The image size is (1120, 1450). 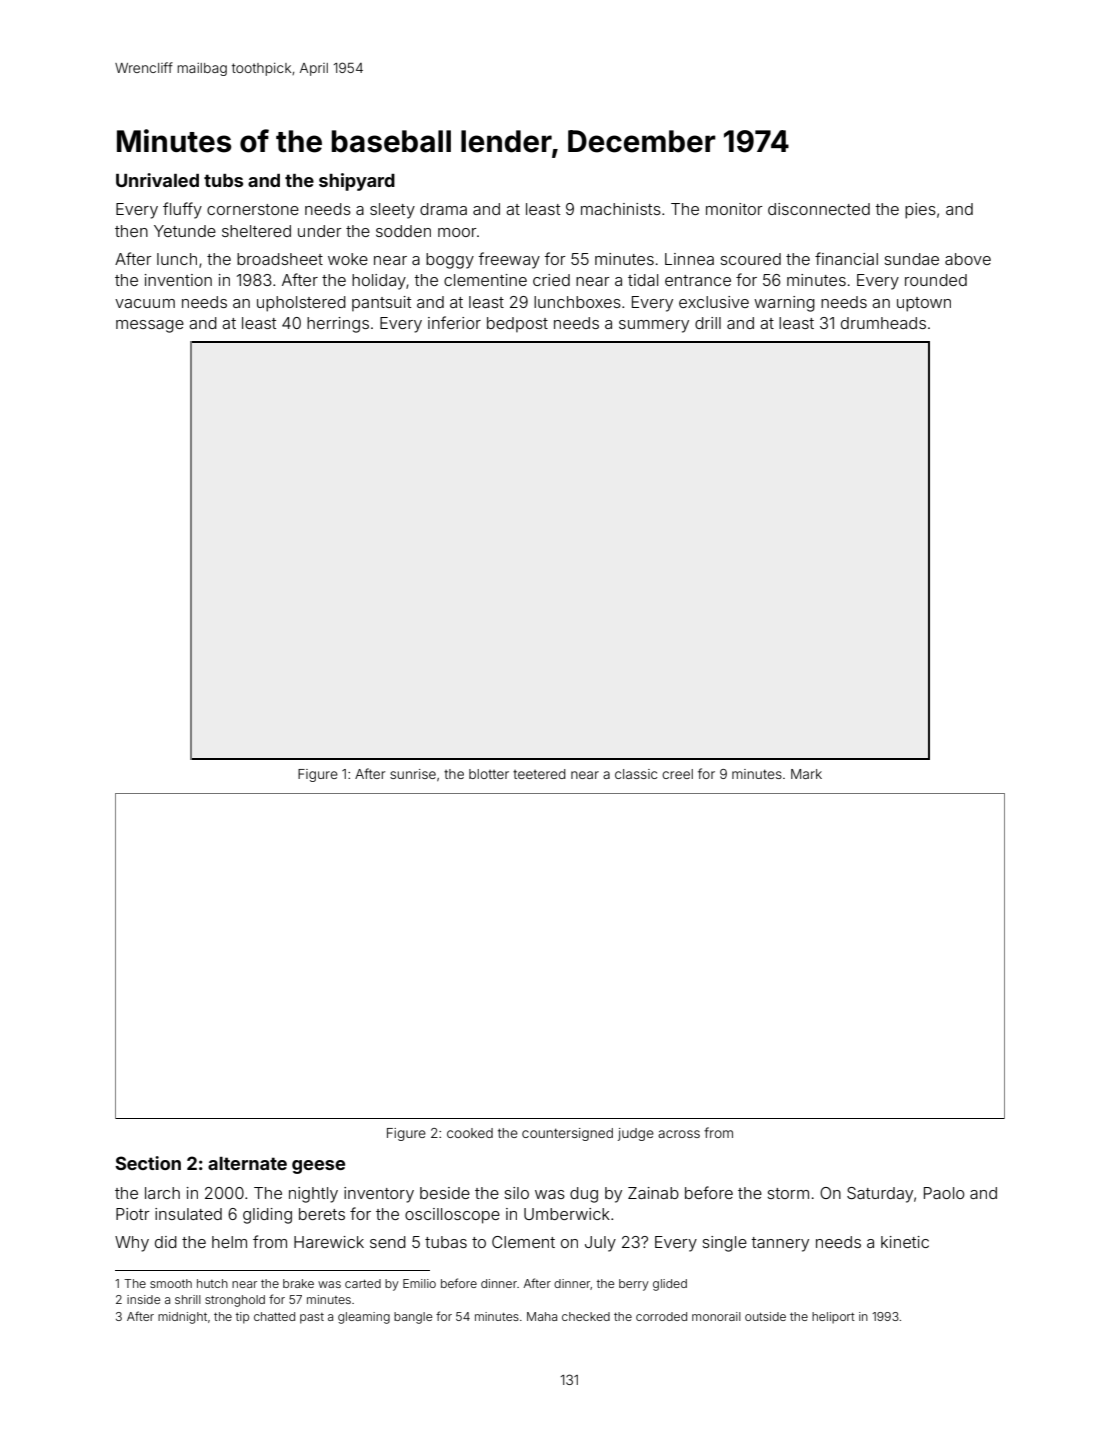 I want to click on sunrise, so click(x=413, y=774).
